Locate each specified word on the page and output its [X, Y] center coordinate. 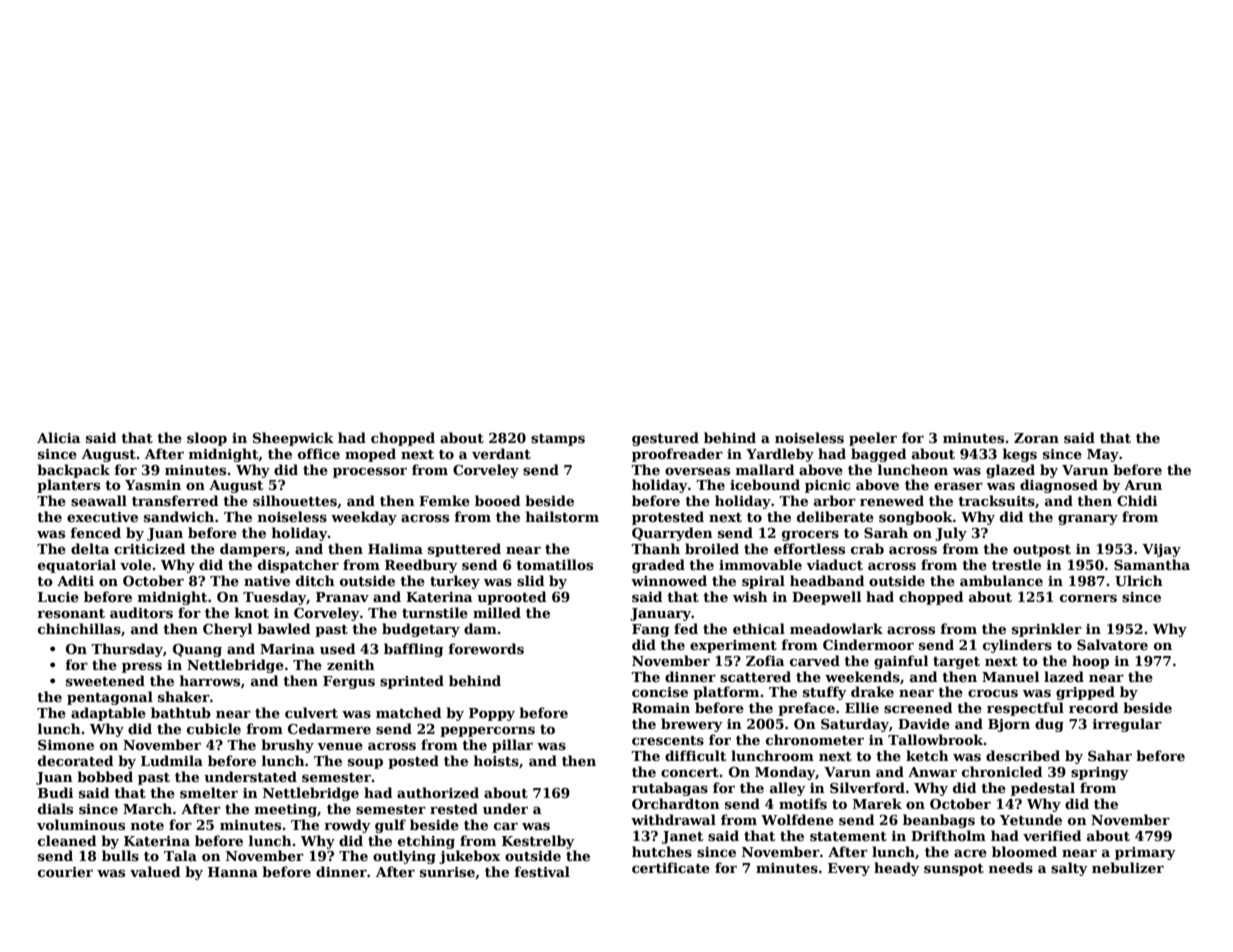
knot [252, 612]
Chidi [1137, 500]
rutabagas [670, 789]
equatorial [77, 566]
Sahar [1110, 755]
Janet [682, 837]
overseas [697, 471]
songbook [916, 518]
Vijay [1161, 550]
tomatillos [554, 564]
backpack [73, 471]
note [147, 825]
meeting [286, 810]
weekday [364, 518]
